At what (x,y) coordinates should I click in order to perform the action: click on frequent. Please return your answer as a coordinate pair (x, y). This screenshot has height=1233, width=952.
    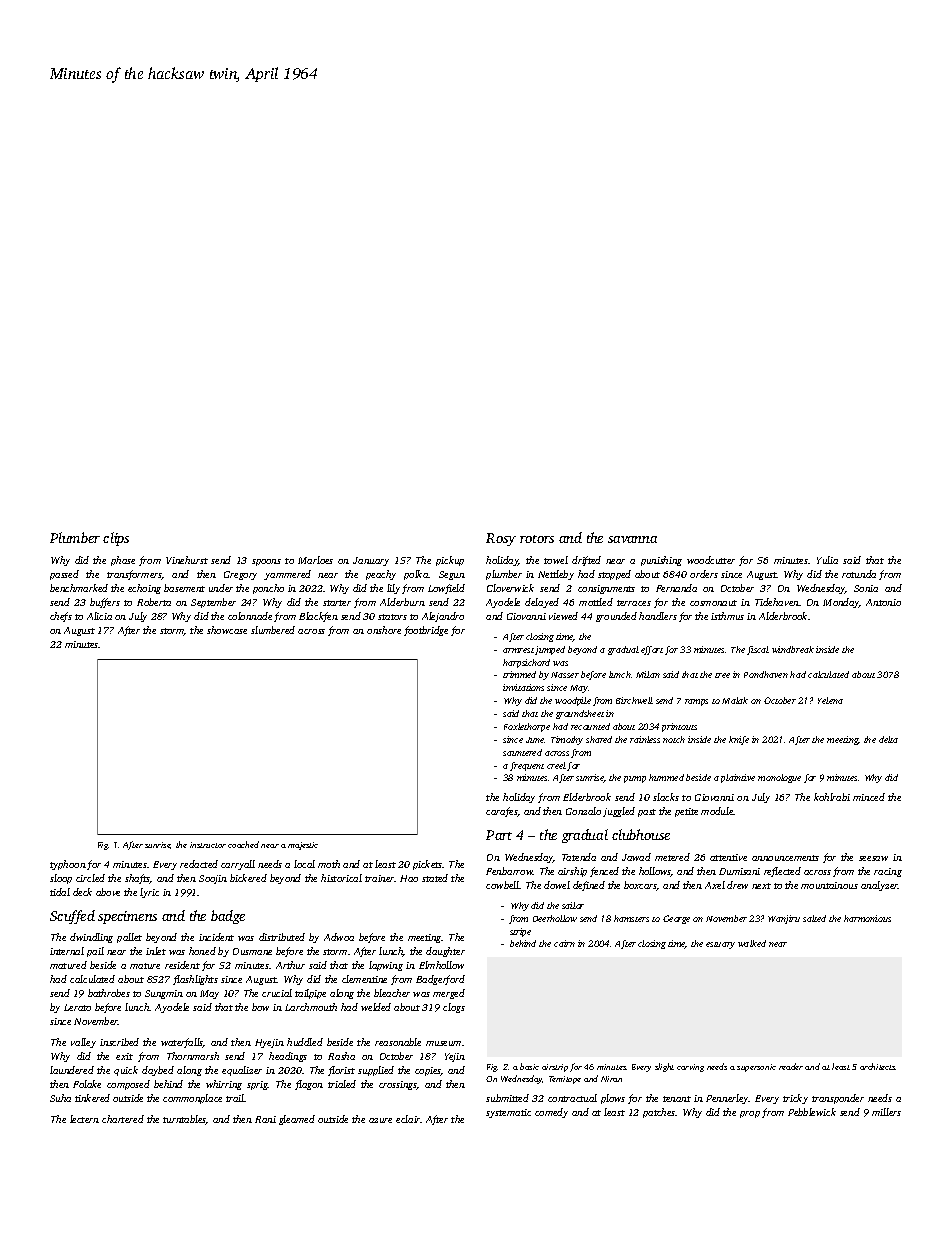
    Looking at the image, I should click on (527, 766).
